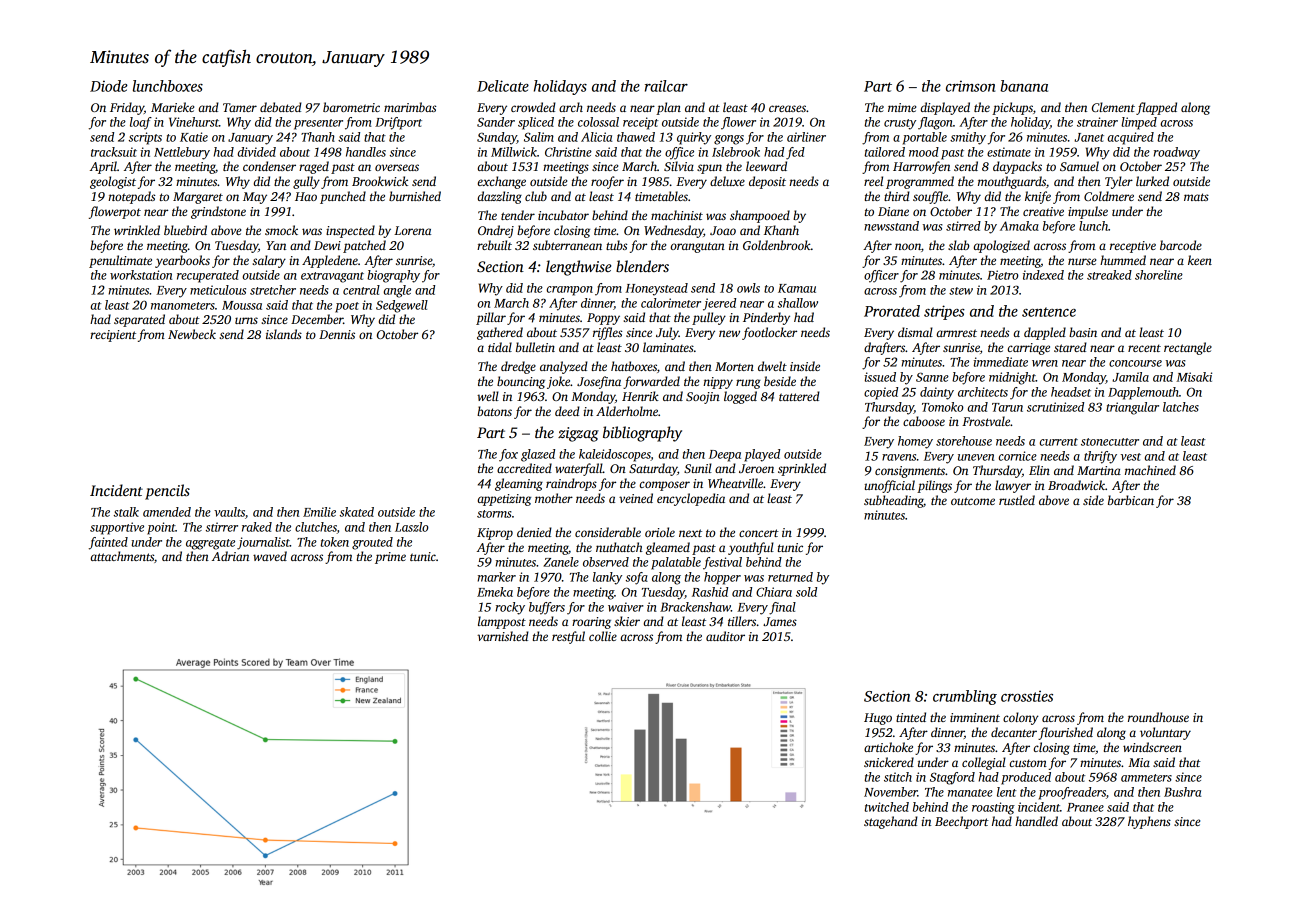  What do you see at coordinates (725, 456) in the image?
I see `Deepa` at bounding box center [725, 456].
